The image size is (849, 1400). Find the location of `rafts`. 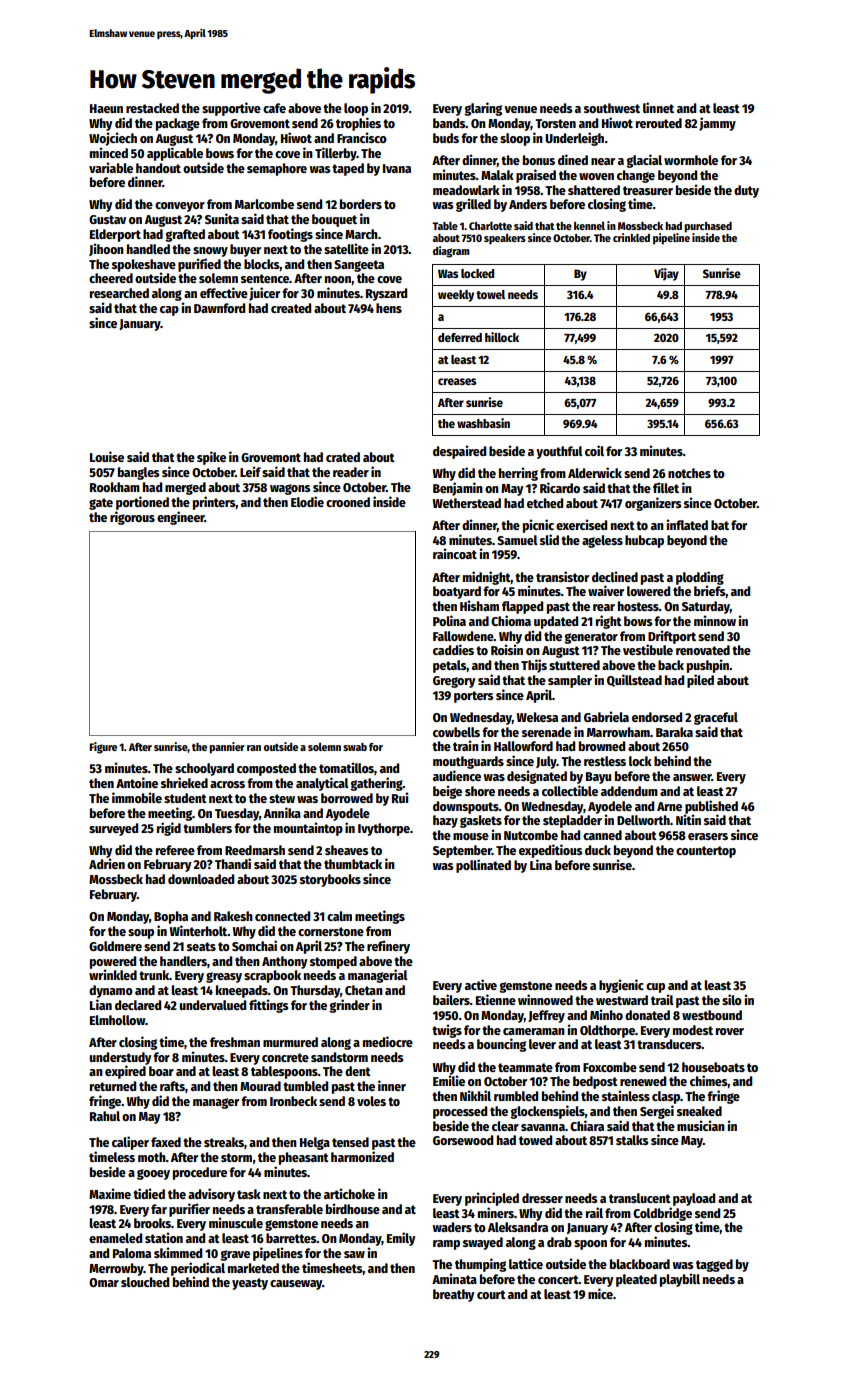

rafts is located at coordinates (172, 1086).
